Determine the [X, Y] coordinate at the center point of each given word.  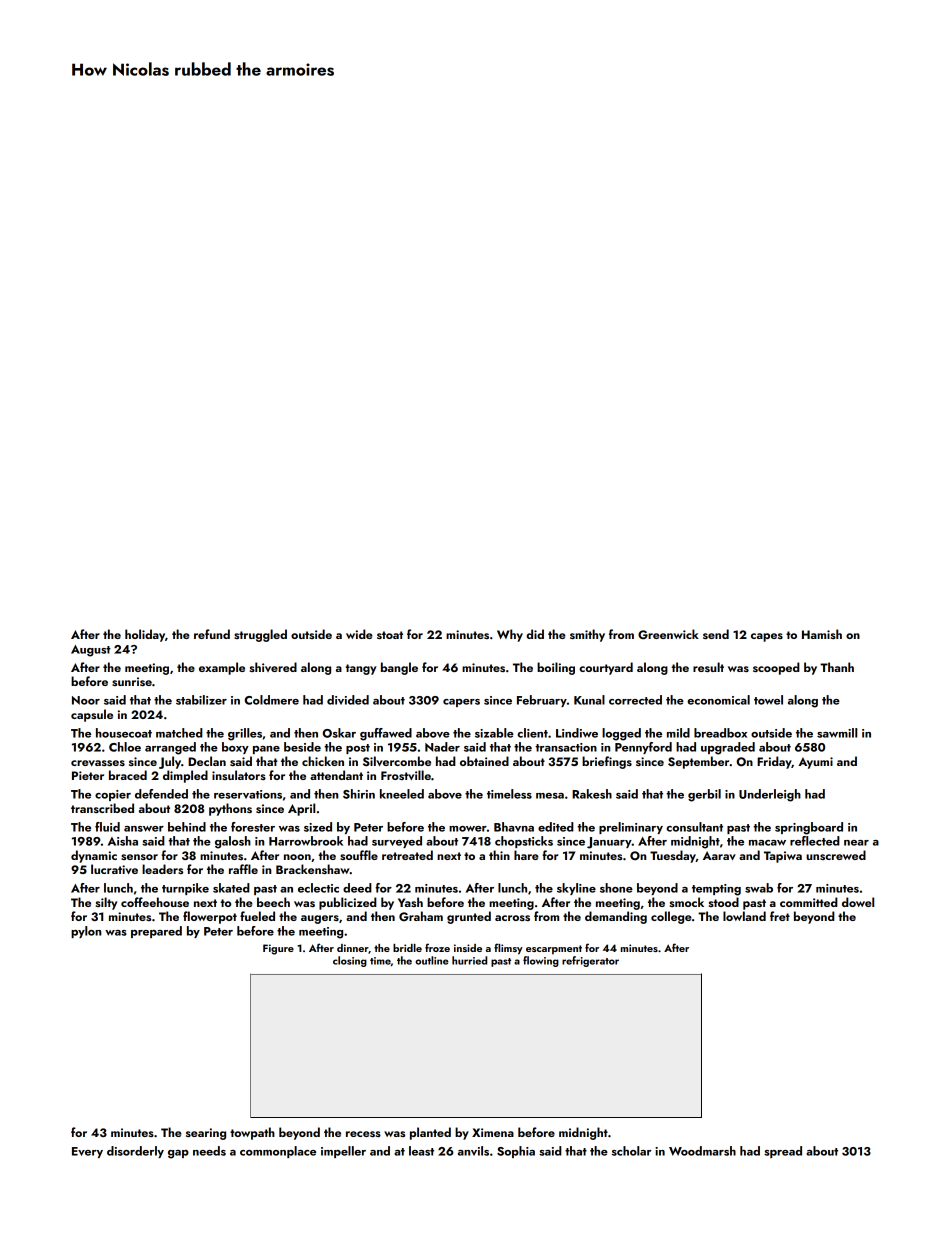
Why [510, 635]
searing [206, 1134]
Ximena [493, 1132]
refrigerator [590, 961]
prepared [156, 932]
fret [780, 916]
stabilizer [201, 700]
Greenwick [668, 634]
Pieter [88, 775]
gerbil [704, 795]
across [512, 918]
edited [556, 827]
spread [783, 1152]
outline [432, 960]
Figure [278, 949]
